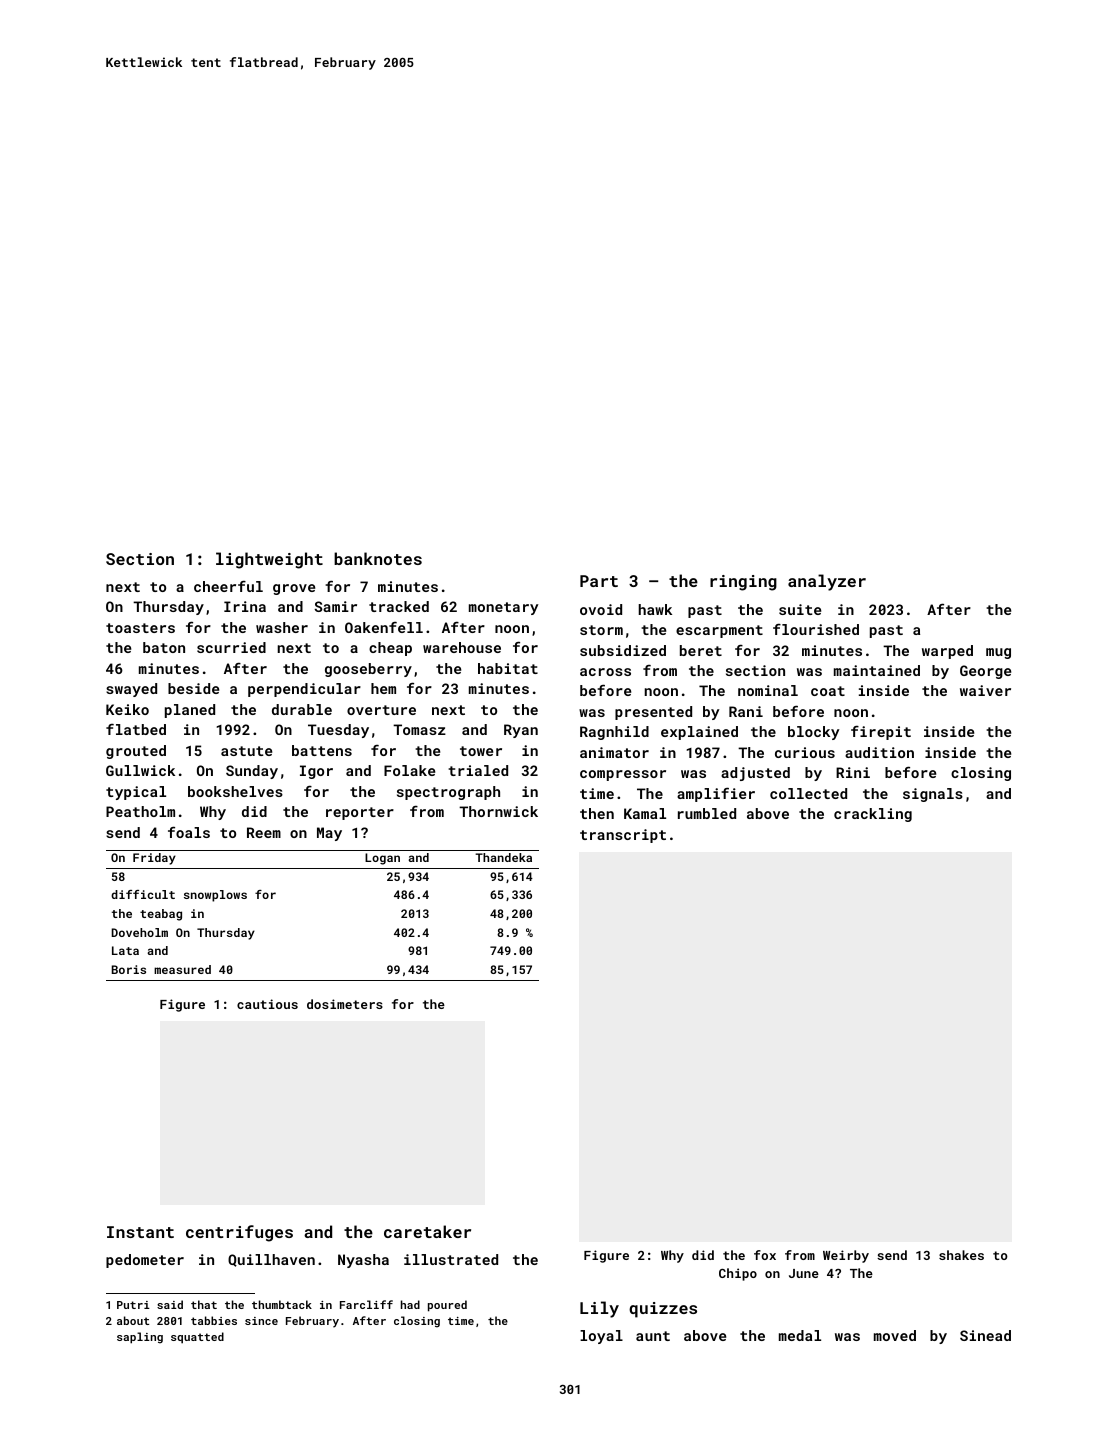 This screenshot has height=1447, width=1118. Describe the element at coordinates (961, 1255) in the screenshot. I see `shakes` at that location.
